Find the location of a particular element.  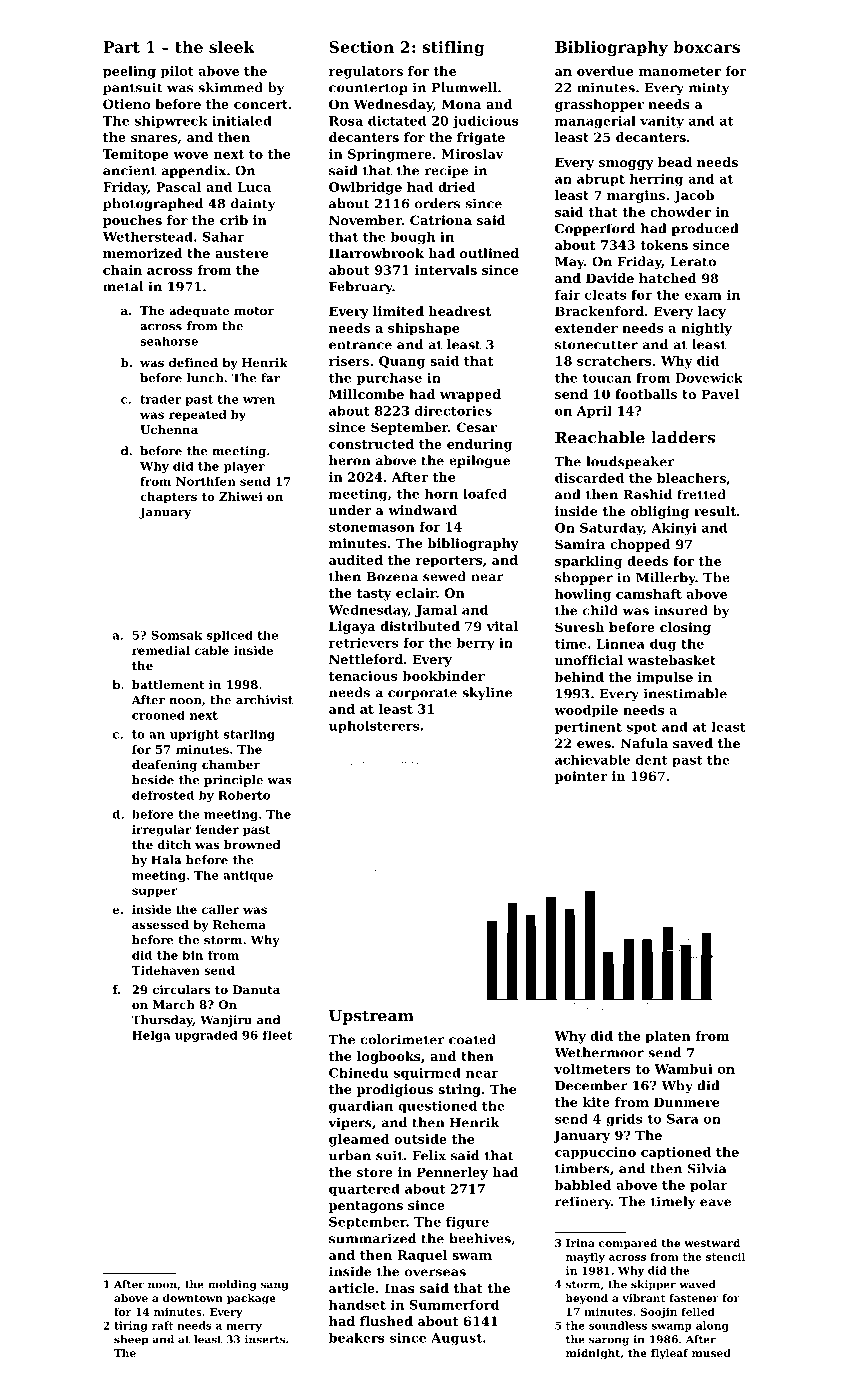

Dunmere is located at coordinates (686, 1102).
